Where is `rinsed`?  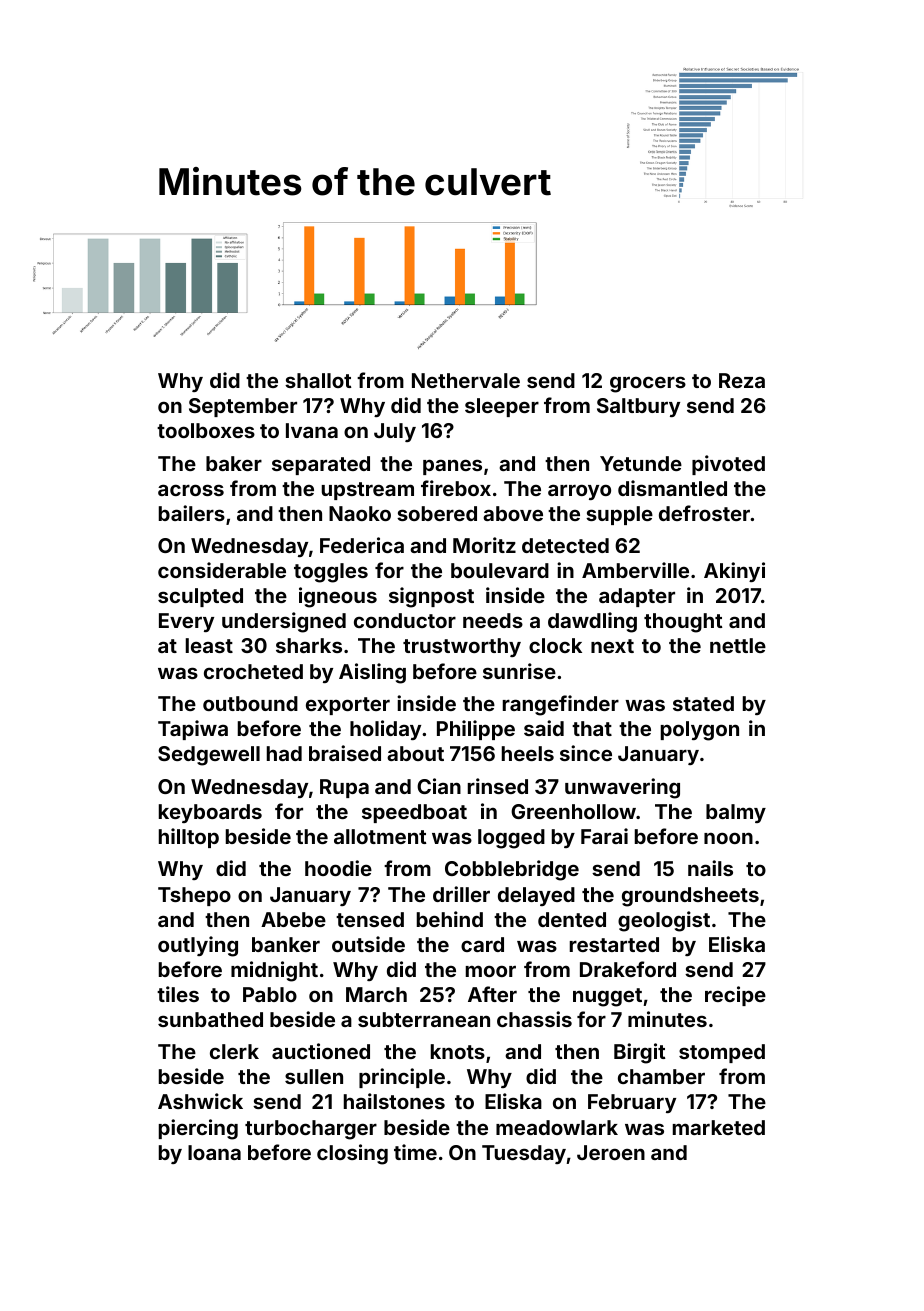
rinsed is located at coordinates (498, 786).
